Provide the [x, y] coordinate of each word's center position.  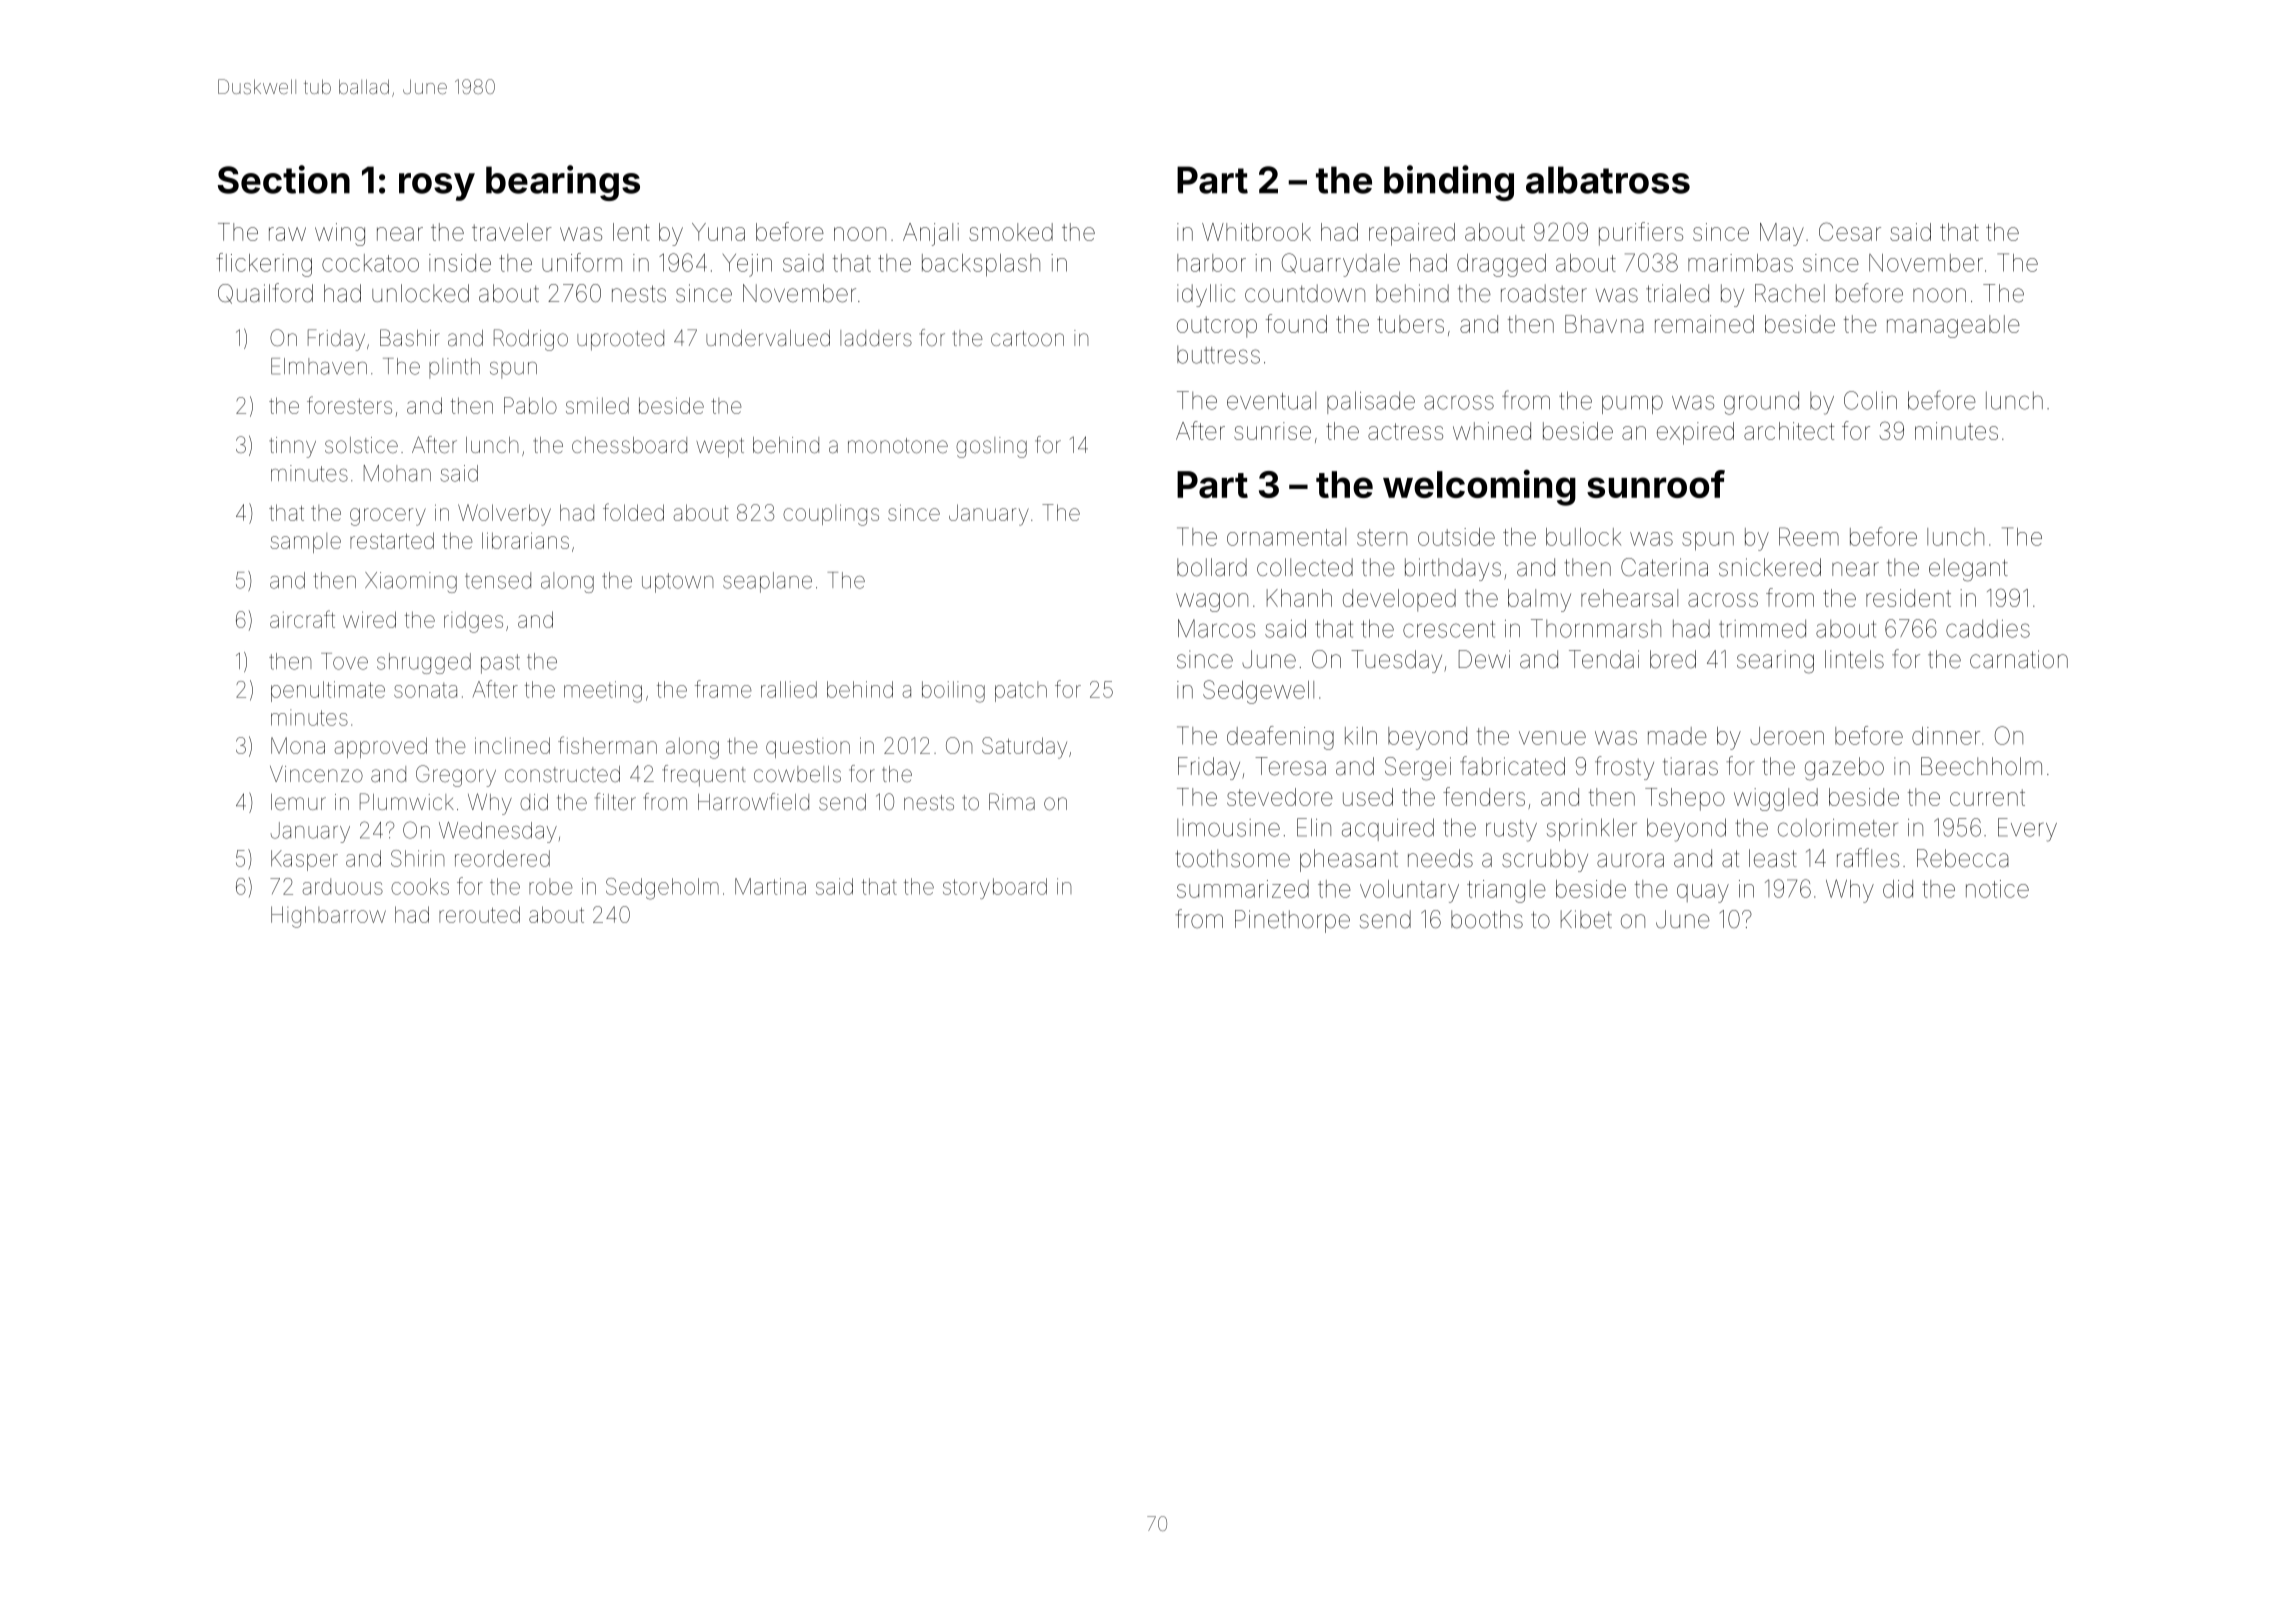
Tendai [1604, 659]
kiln [1361, 736]
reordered [502, 858]
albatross [1608, 180]
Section [284, 179]
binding [1449, 183]
